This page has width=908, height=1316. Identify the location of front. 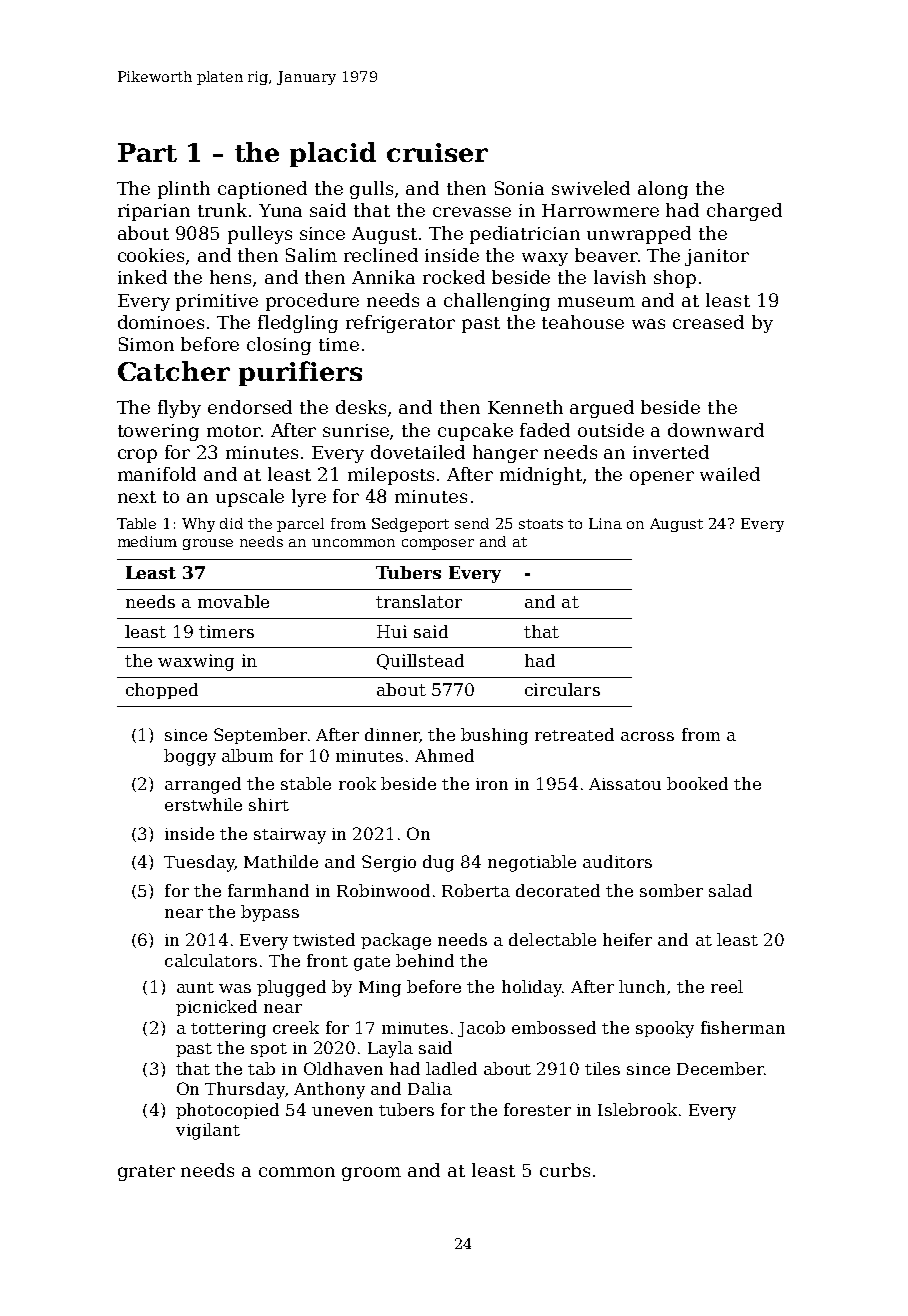
(327, 960).
